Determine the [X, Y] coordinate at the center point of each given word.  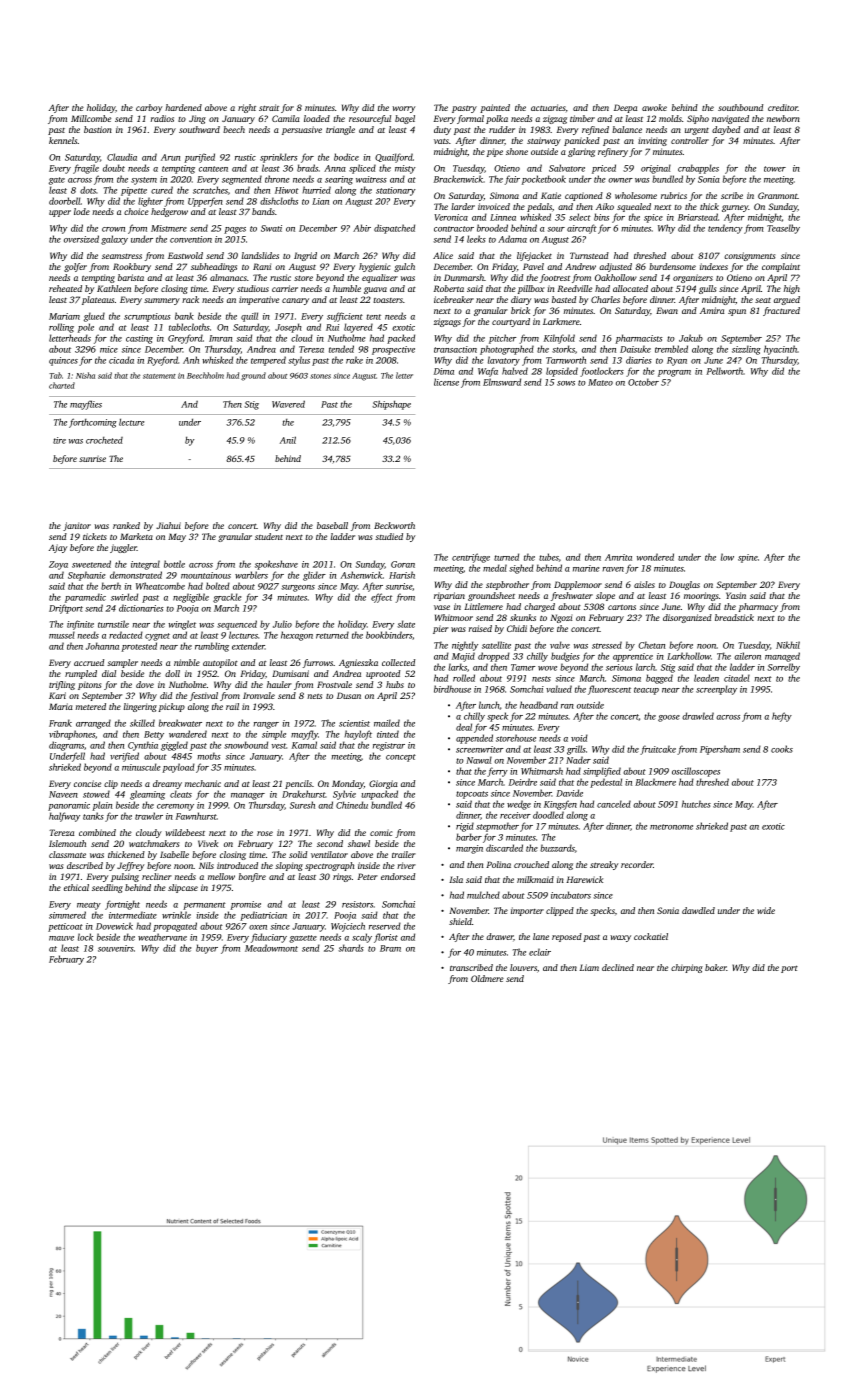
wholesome [636, 195]
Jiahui [168, 525]
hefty [782, 717]
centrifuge [471, 558]
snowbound [246, 745]
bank [184, 316]
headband [539, 705]
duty [442, 130]
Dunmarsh [464, 277]
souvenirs [116, 948]
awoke [654, 107]
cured [162, 190]
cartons [622, 607]
